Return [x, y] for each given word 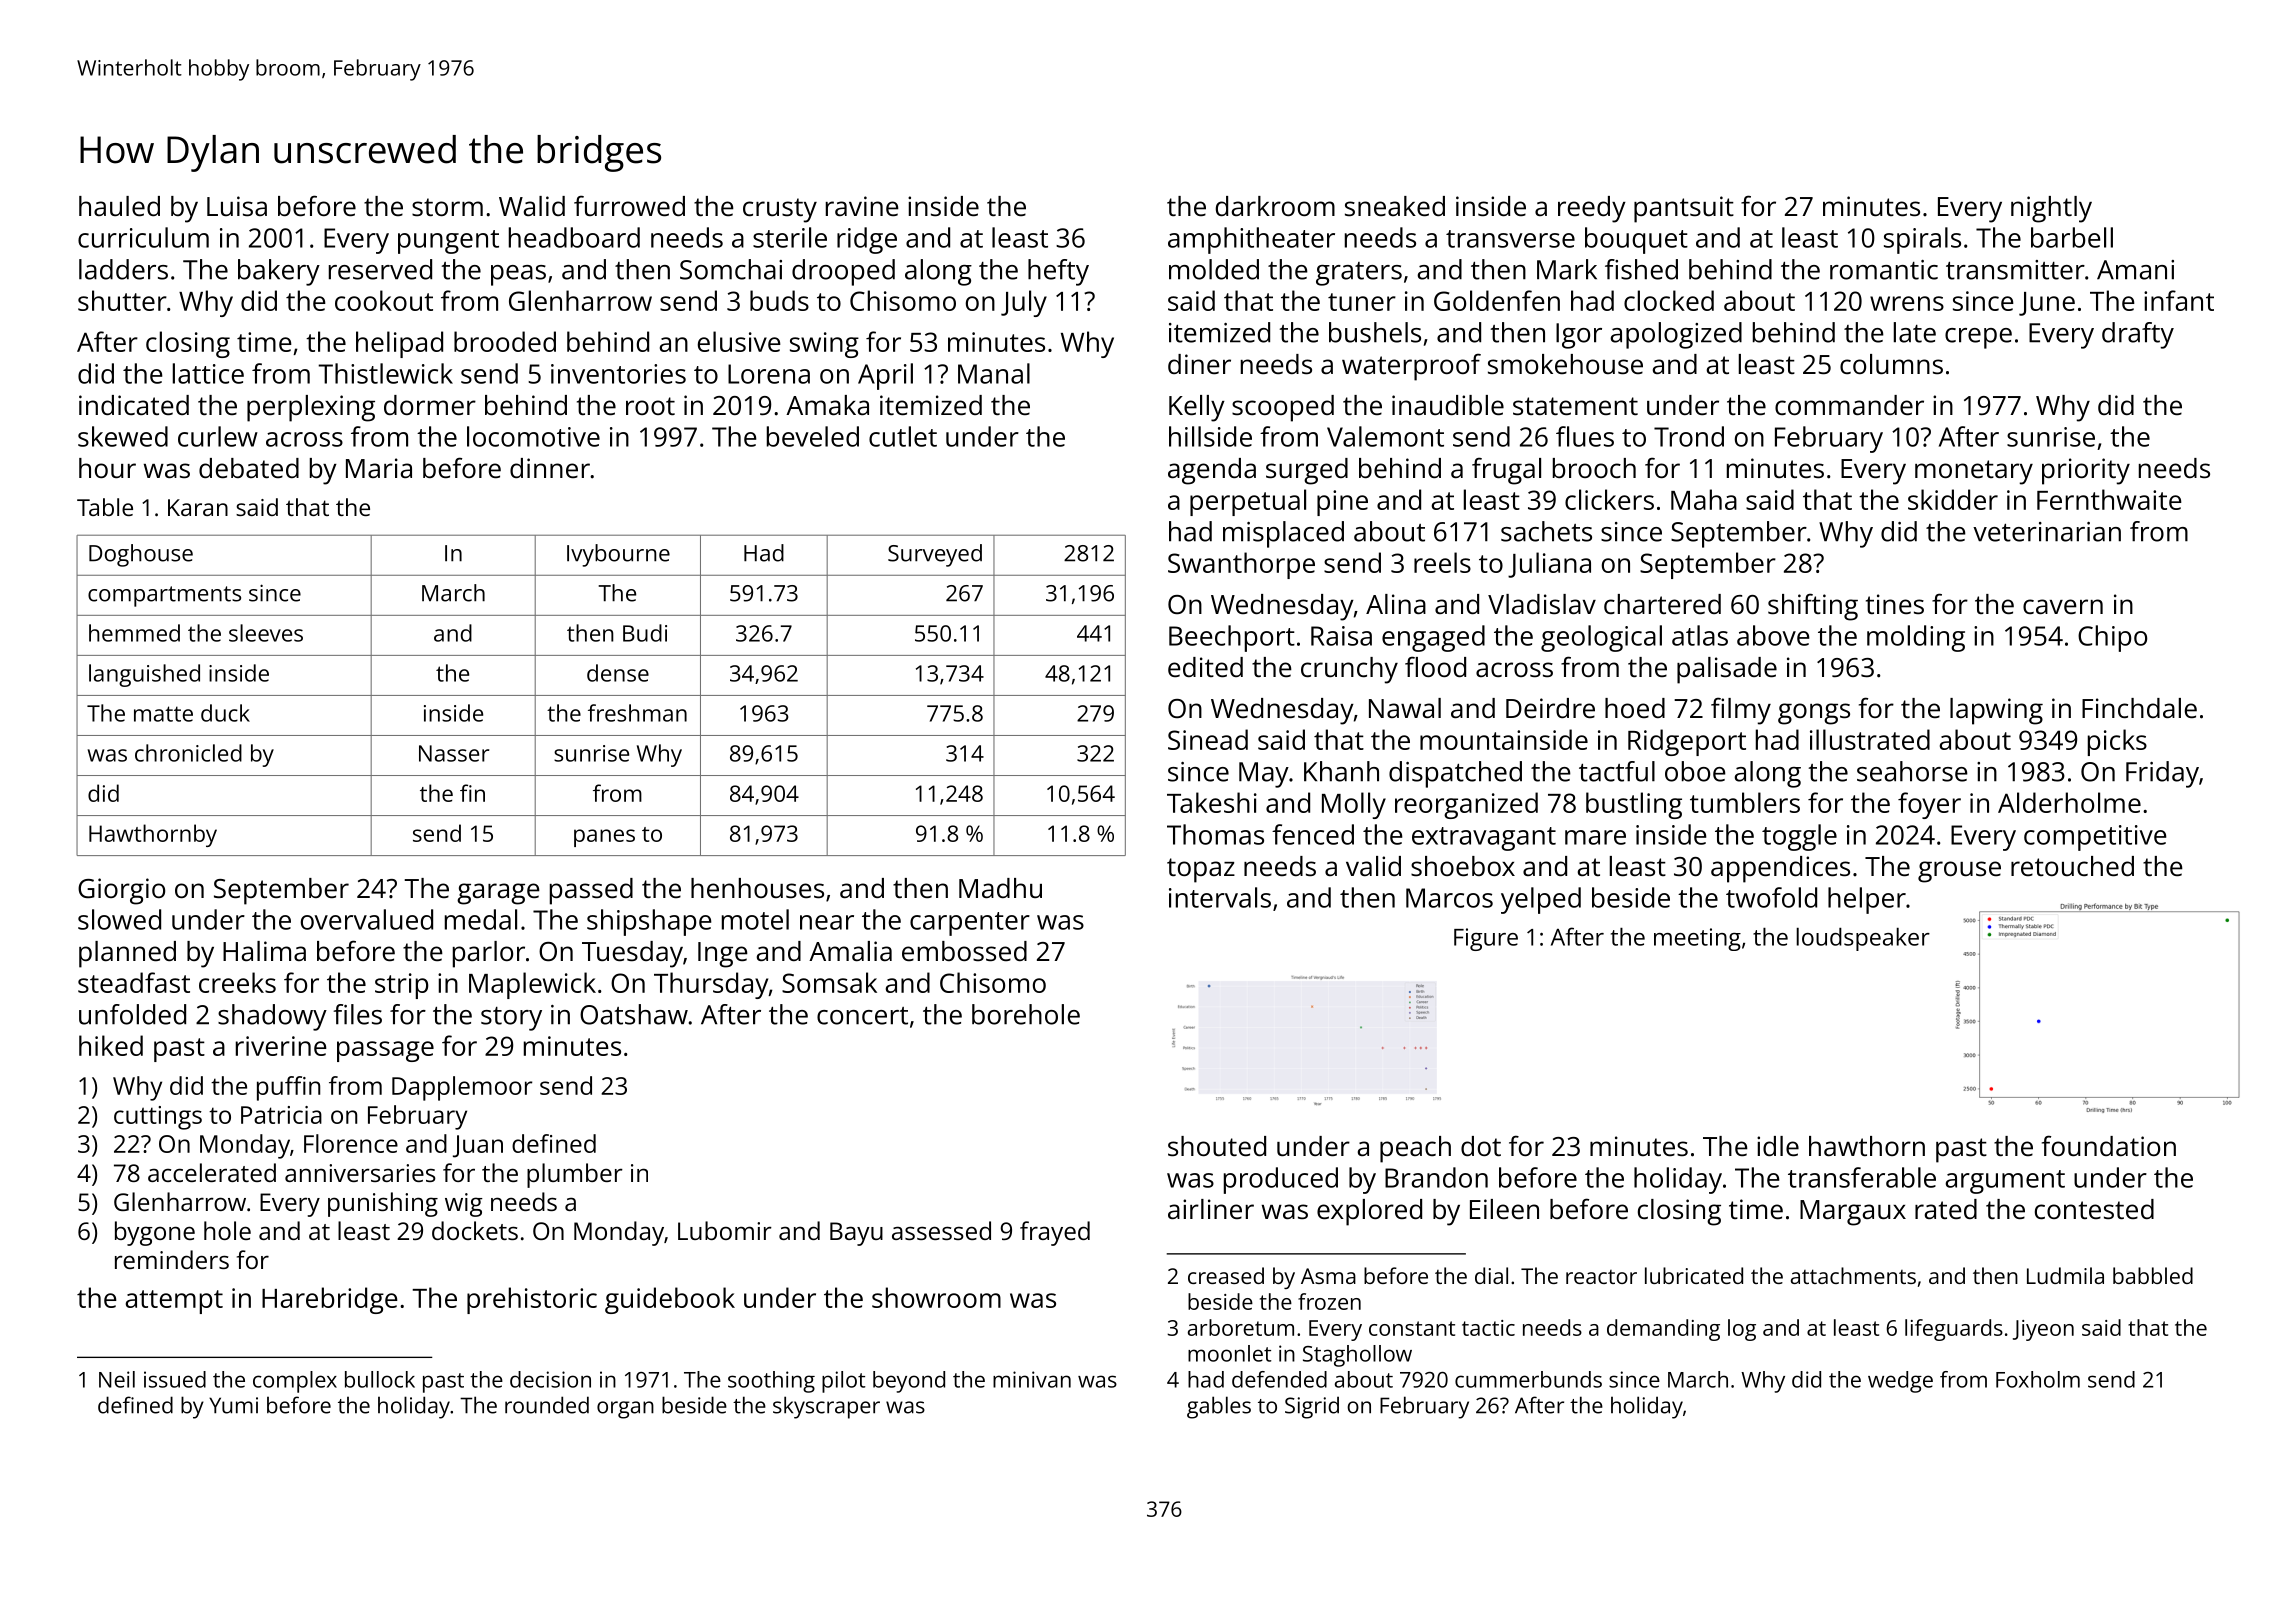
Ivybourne [618, 555]
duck [225, 713]
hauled [119, 206]
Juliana [1549, 565]
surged [1307, 471]
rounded [547, 1405]
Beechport [1232, 638]
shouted [1217, 1146]
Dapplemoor [462, 1088]
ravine [862, 206]
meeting [1697, 939]
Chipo [2112, 638]
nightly [2051, 209]
